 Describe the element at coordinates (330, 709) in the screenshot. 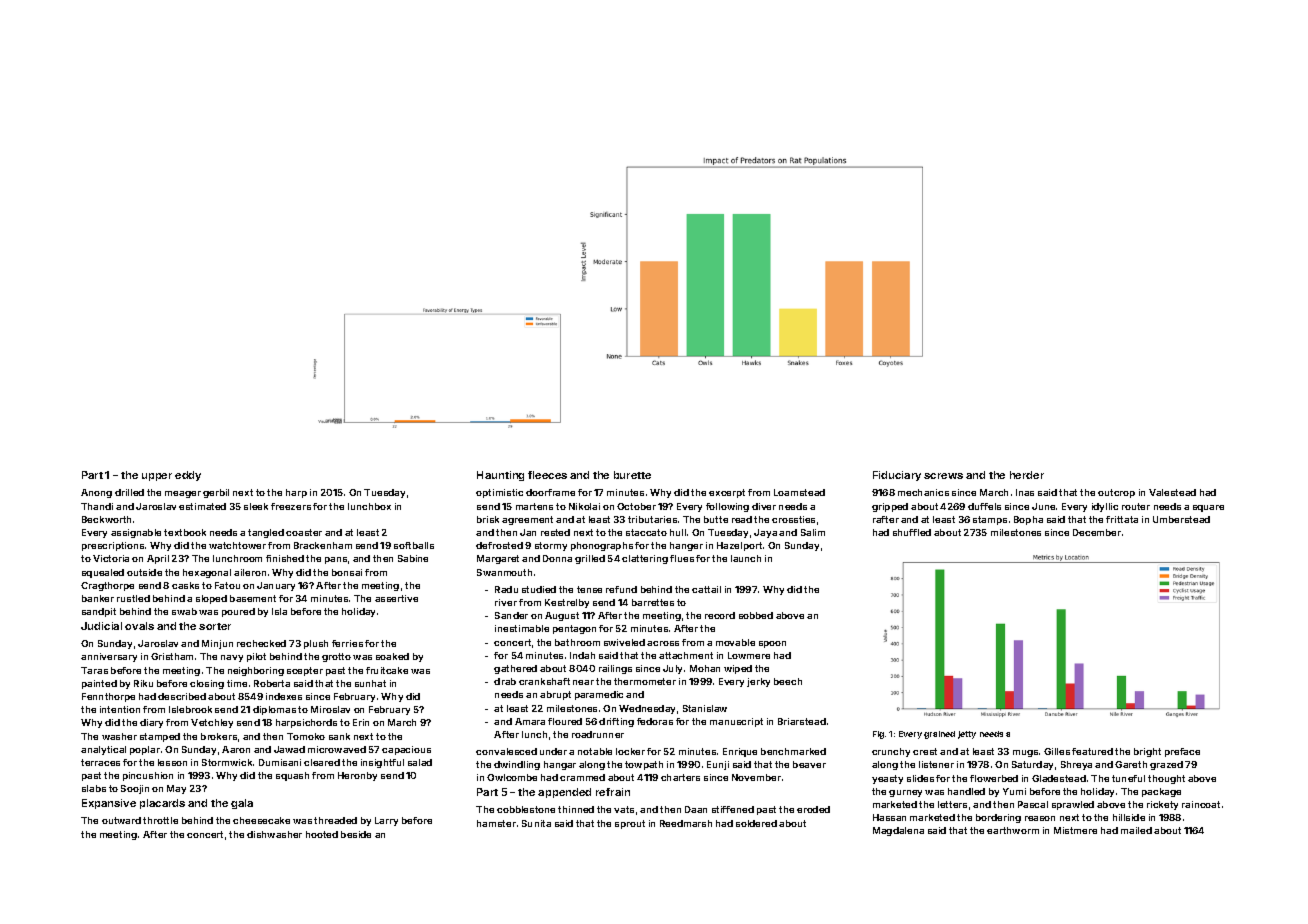

I see `Miroslav` at that location.
